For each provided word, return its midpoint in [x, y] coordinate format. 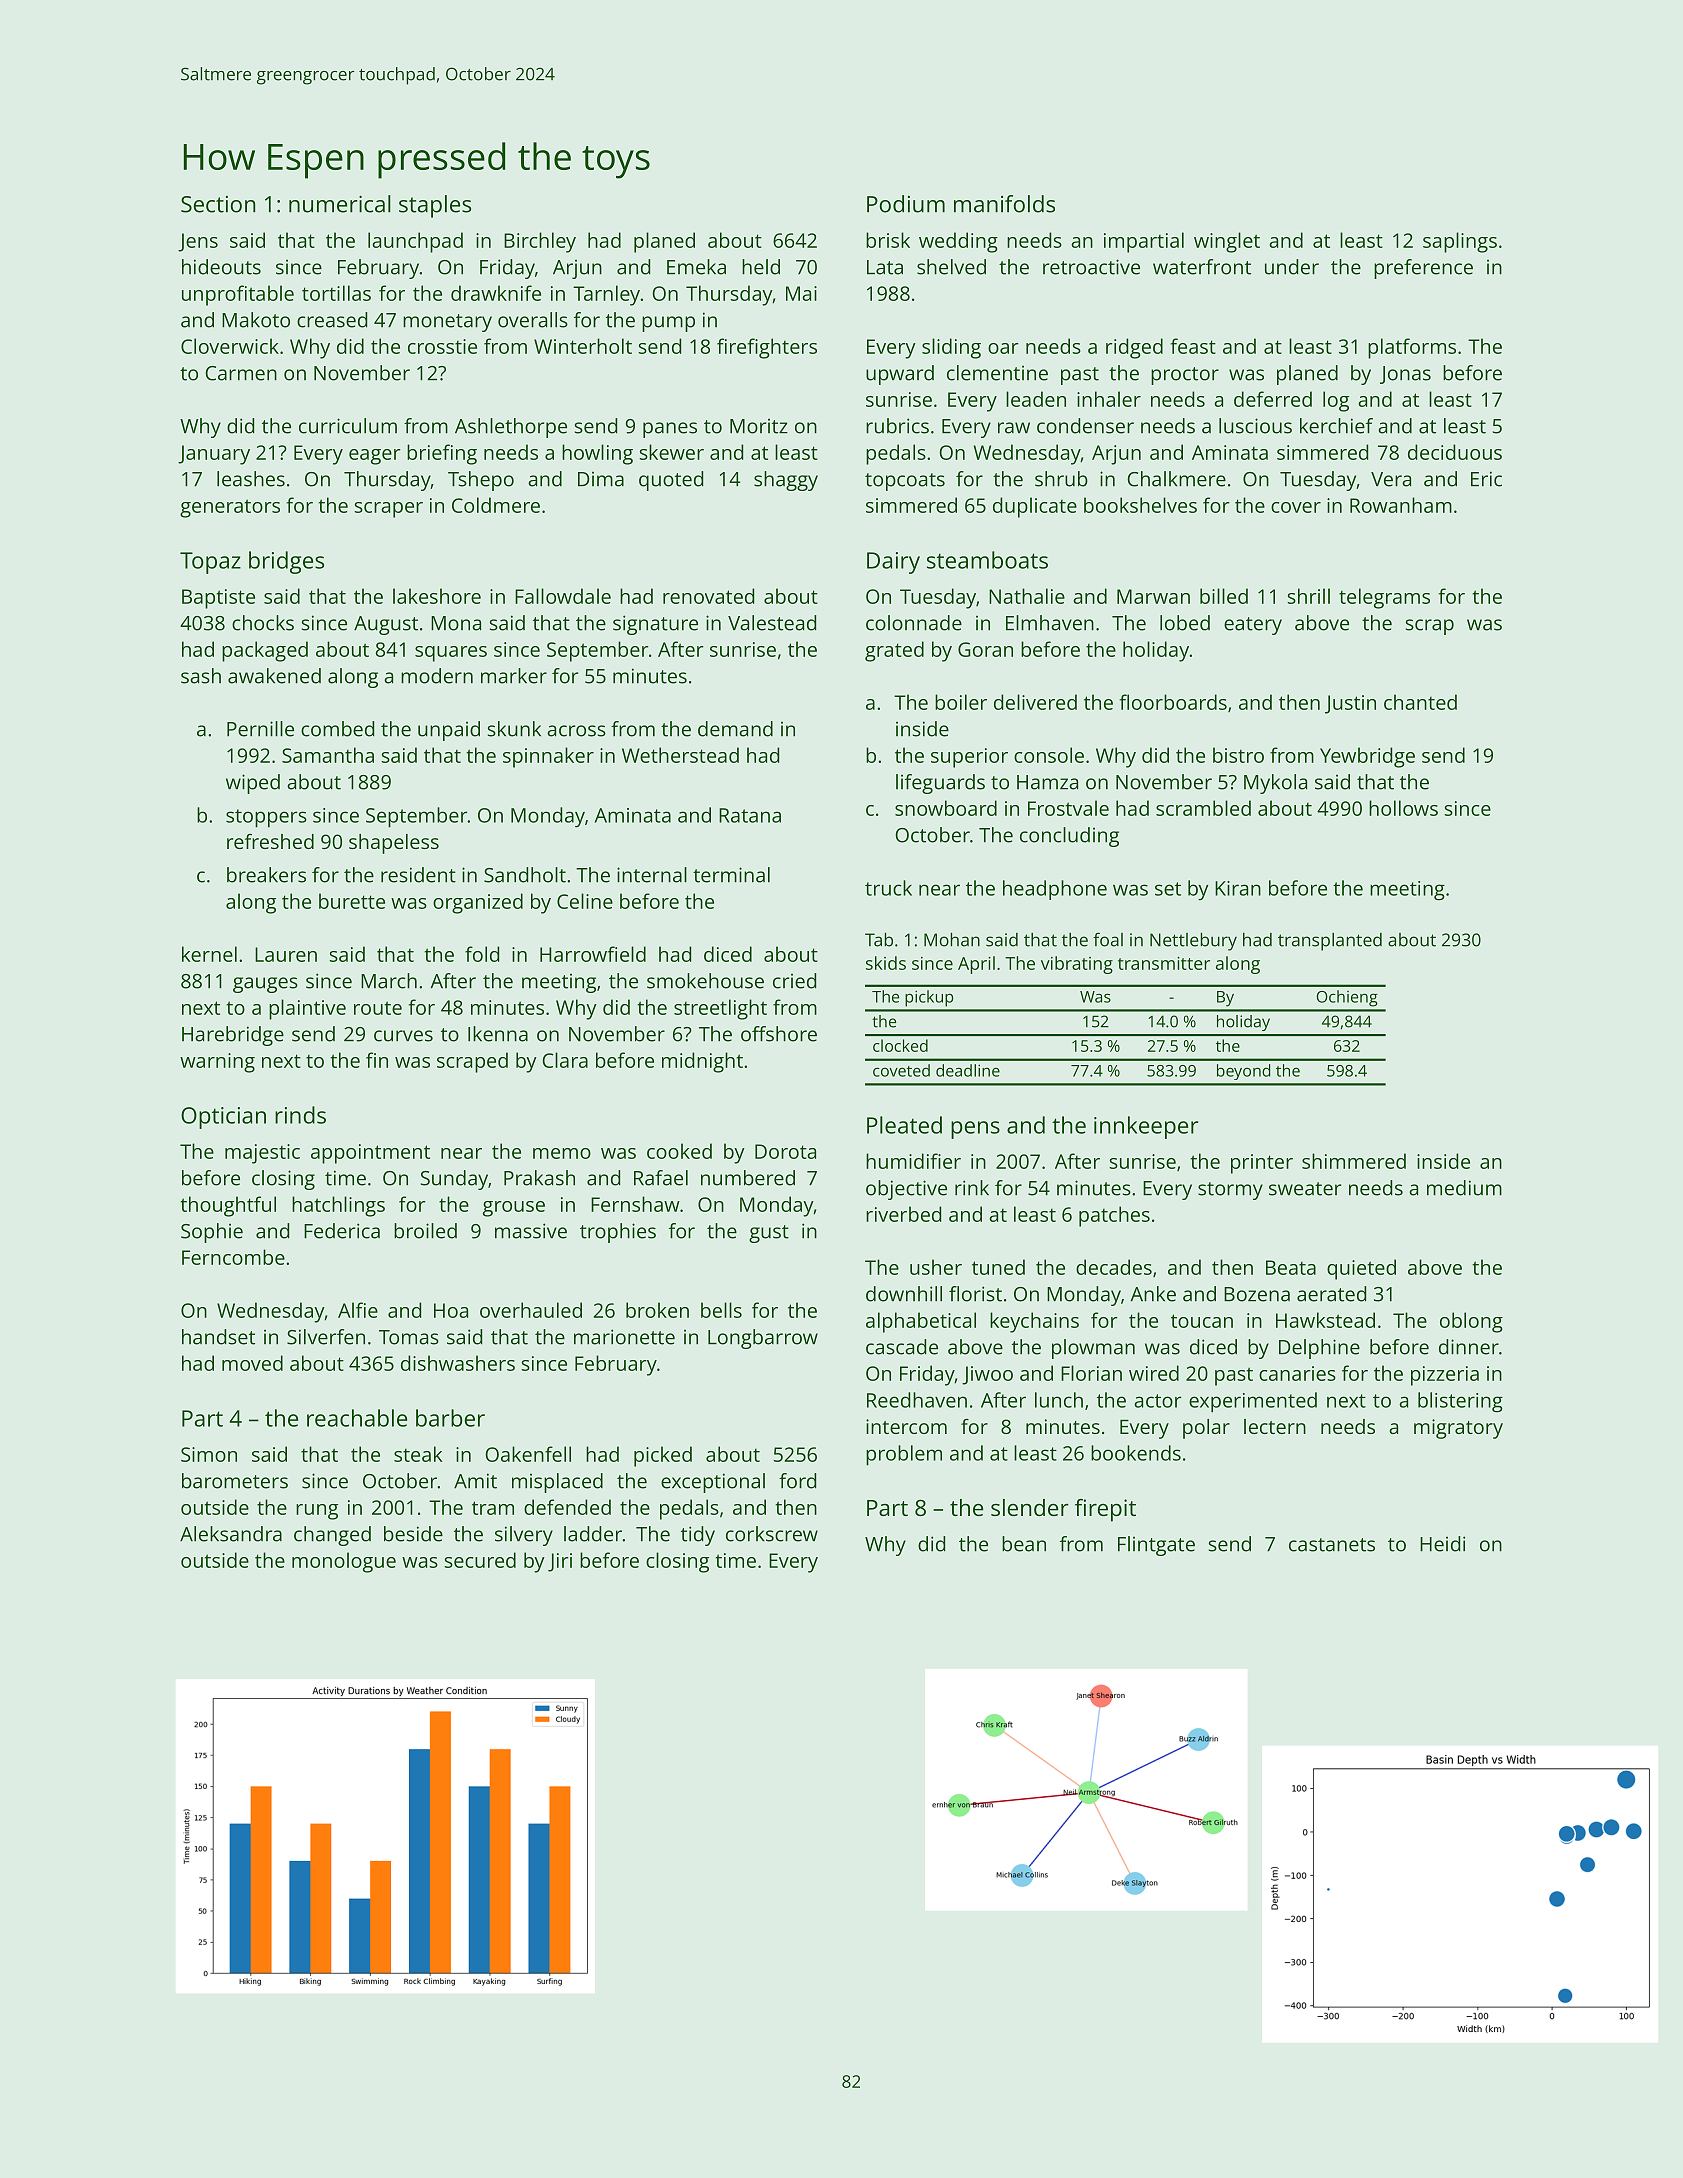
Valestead [772, 623]
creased [332, 320]
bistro [1238, 755]
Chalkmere [1177, 479]
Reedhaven [917, 1400]
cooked [679, 1151]
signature [655, 625]
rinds [300, 1115]
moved [252, 1363]
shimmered [1354, 1161]
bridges [286, 562]
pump [668, 324]
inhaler [1109, 399]
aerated [1331, 1294]
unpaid [449, 731]
